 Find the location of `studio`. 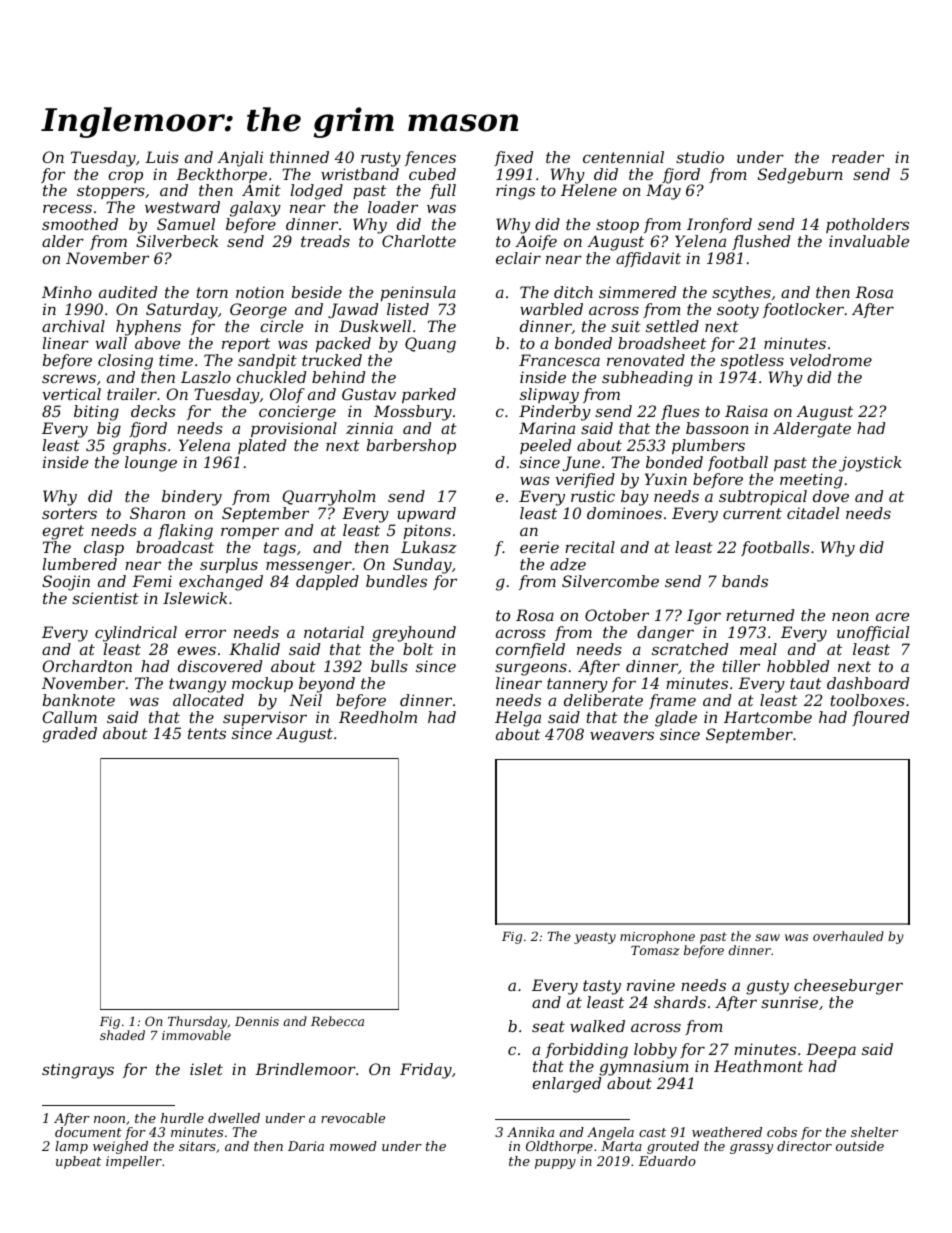

studio is located at coordinates (700, 157).
